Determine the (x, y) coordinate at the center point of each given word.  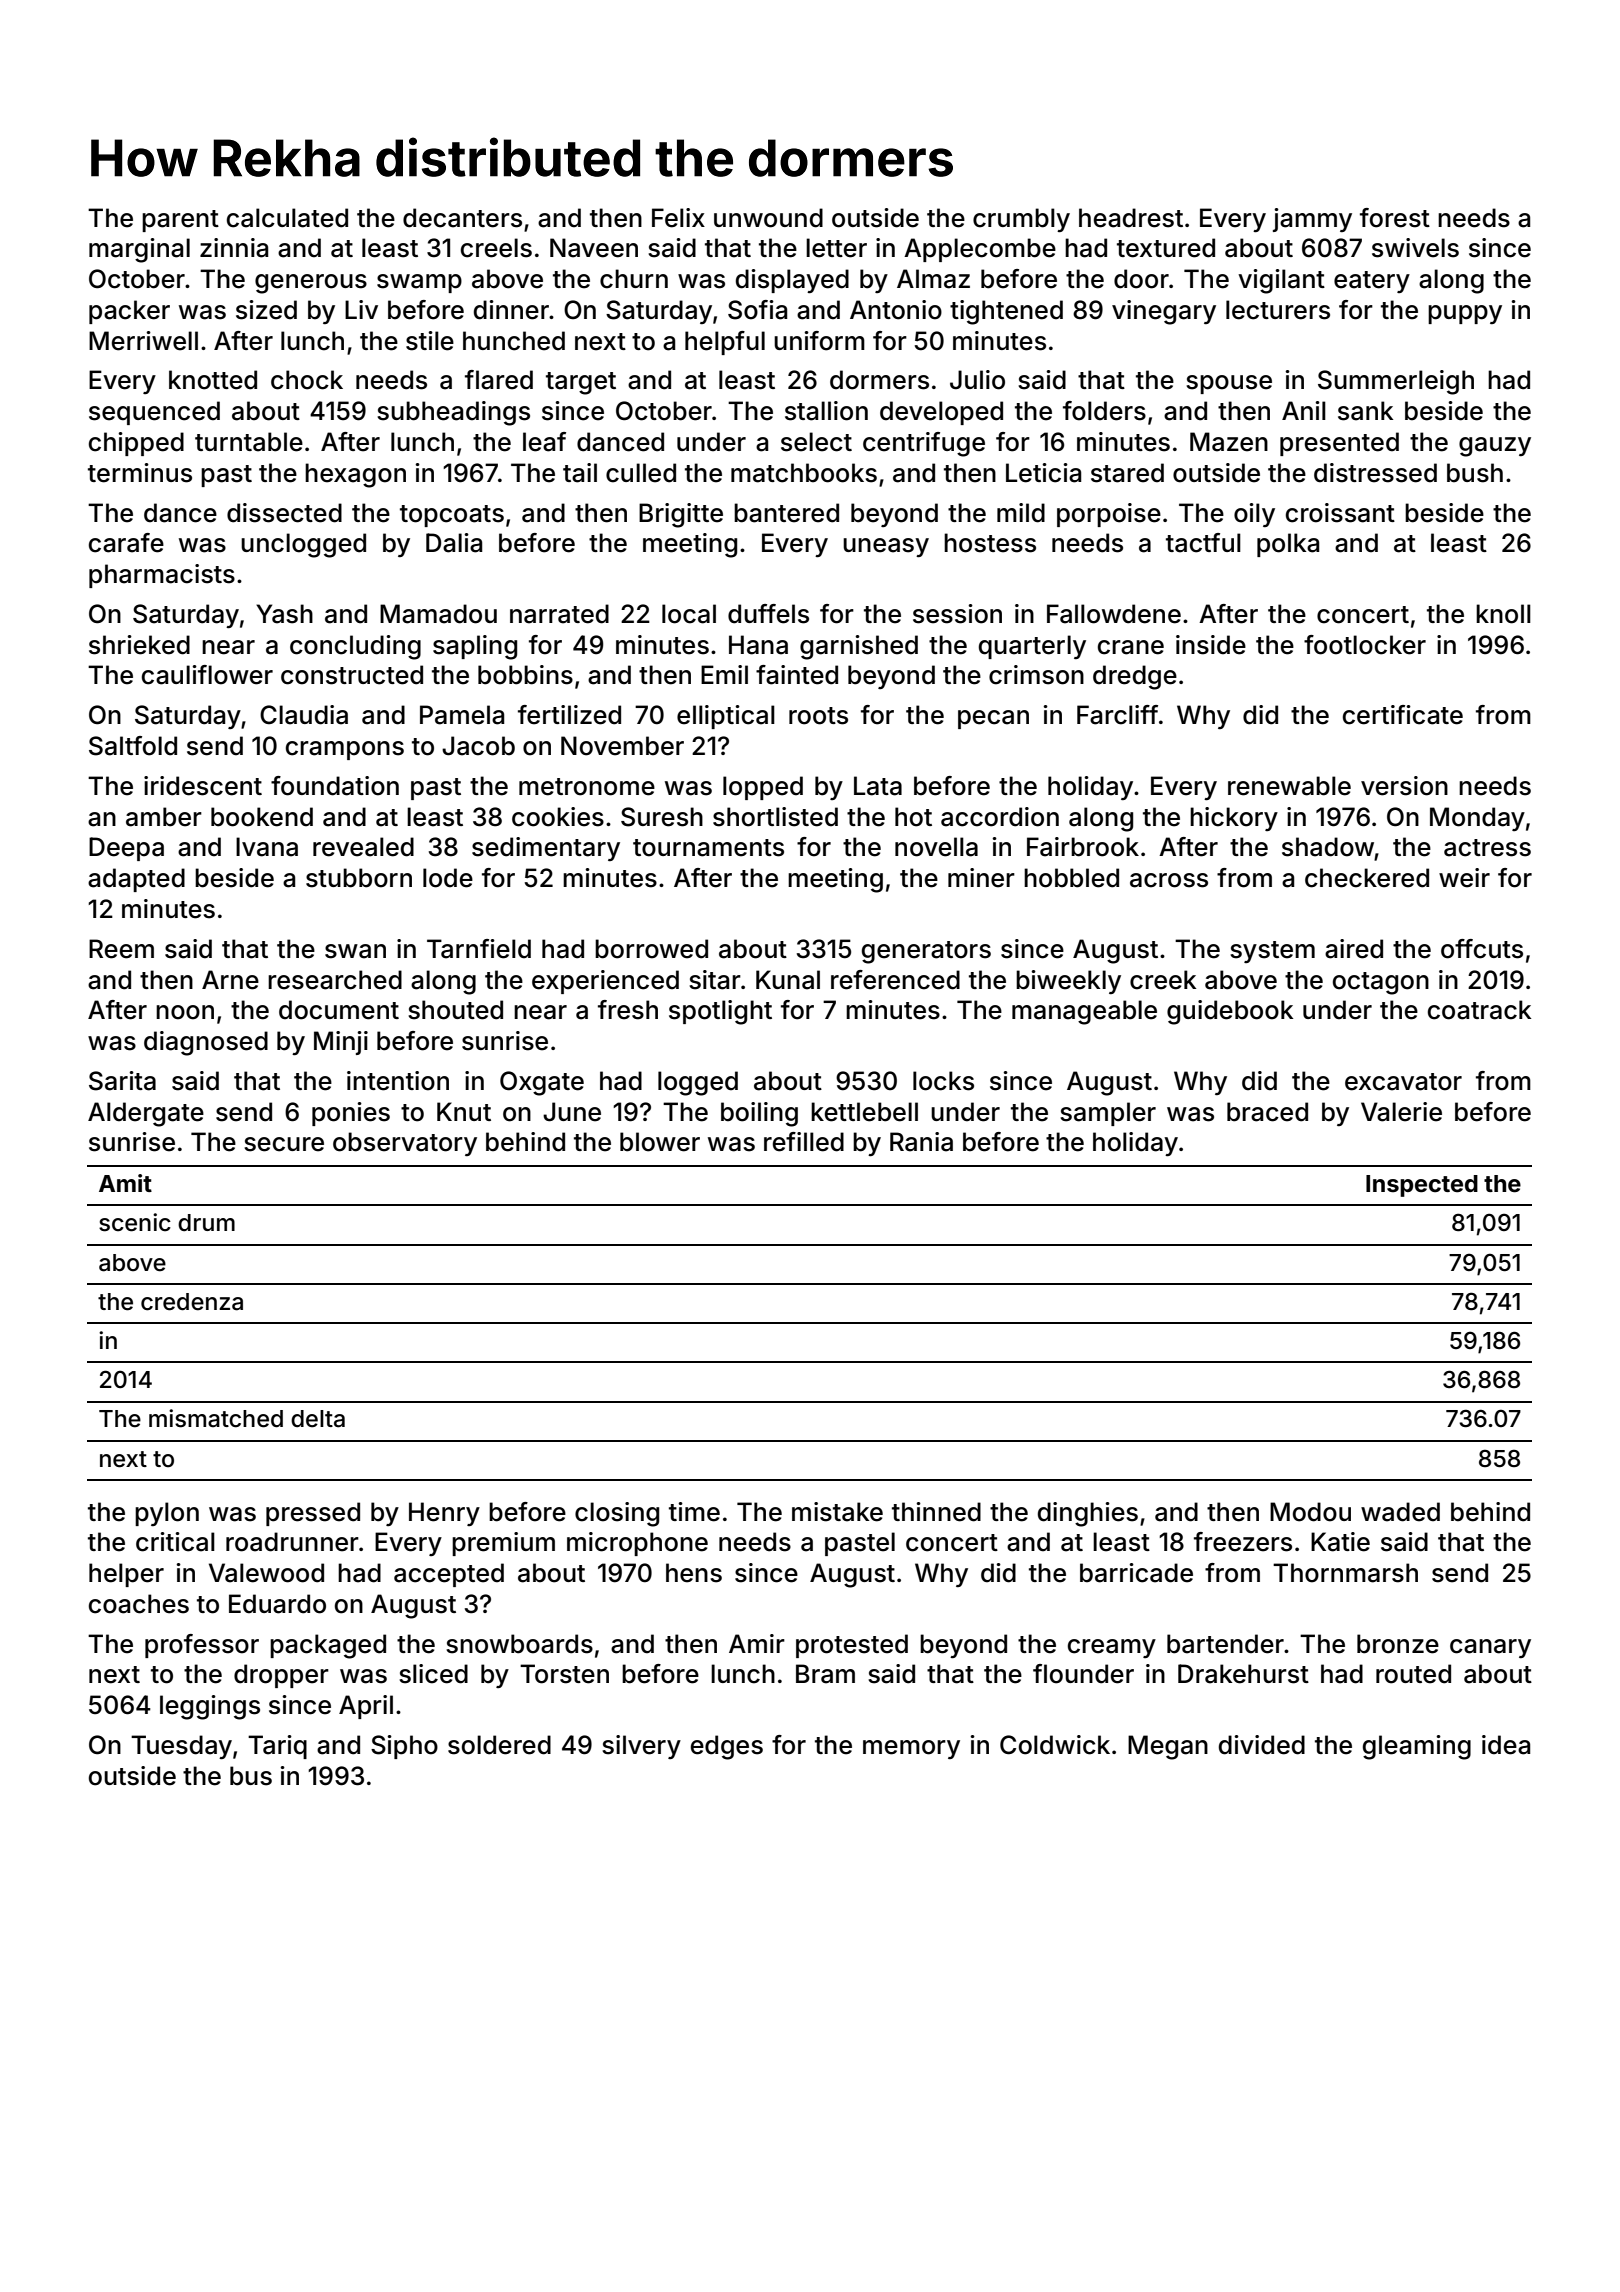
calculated (287, 218)
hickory (1234, 819)
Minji (341, 1043)
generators (926, 952)
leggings (210, 1707)
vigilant (1281, 281)
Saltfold (133, 746)
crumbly (1021, 220)
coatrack (1479, 1010)
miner (981, 878)
